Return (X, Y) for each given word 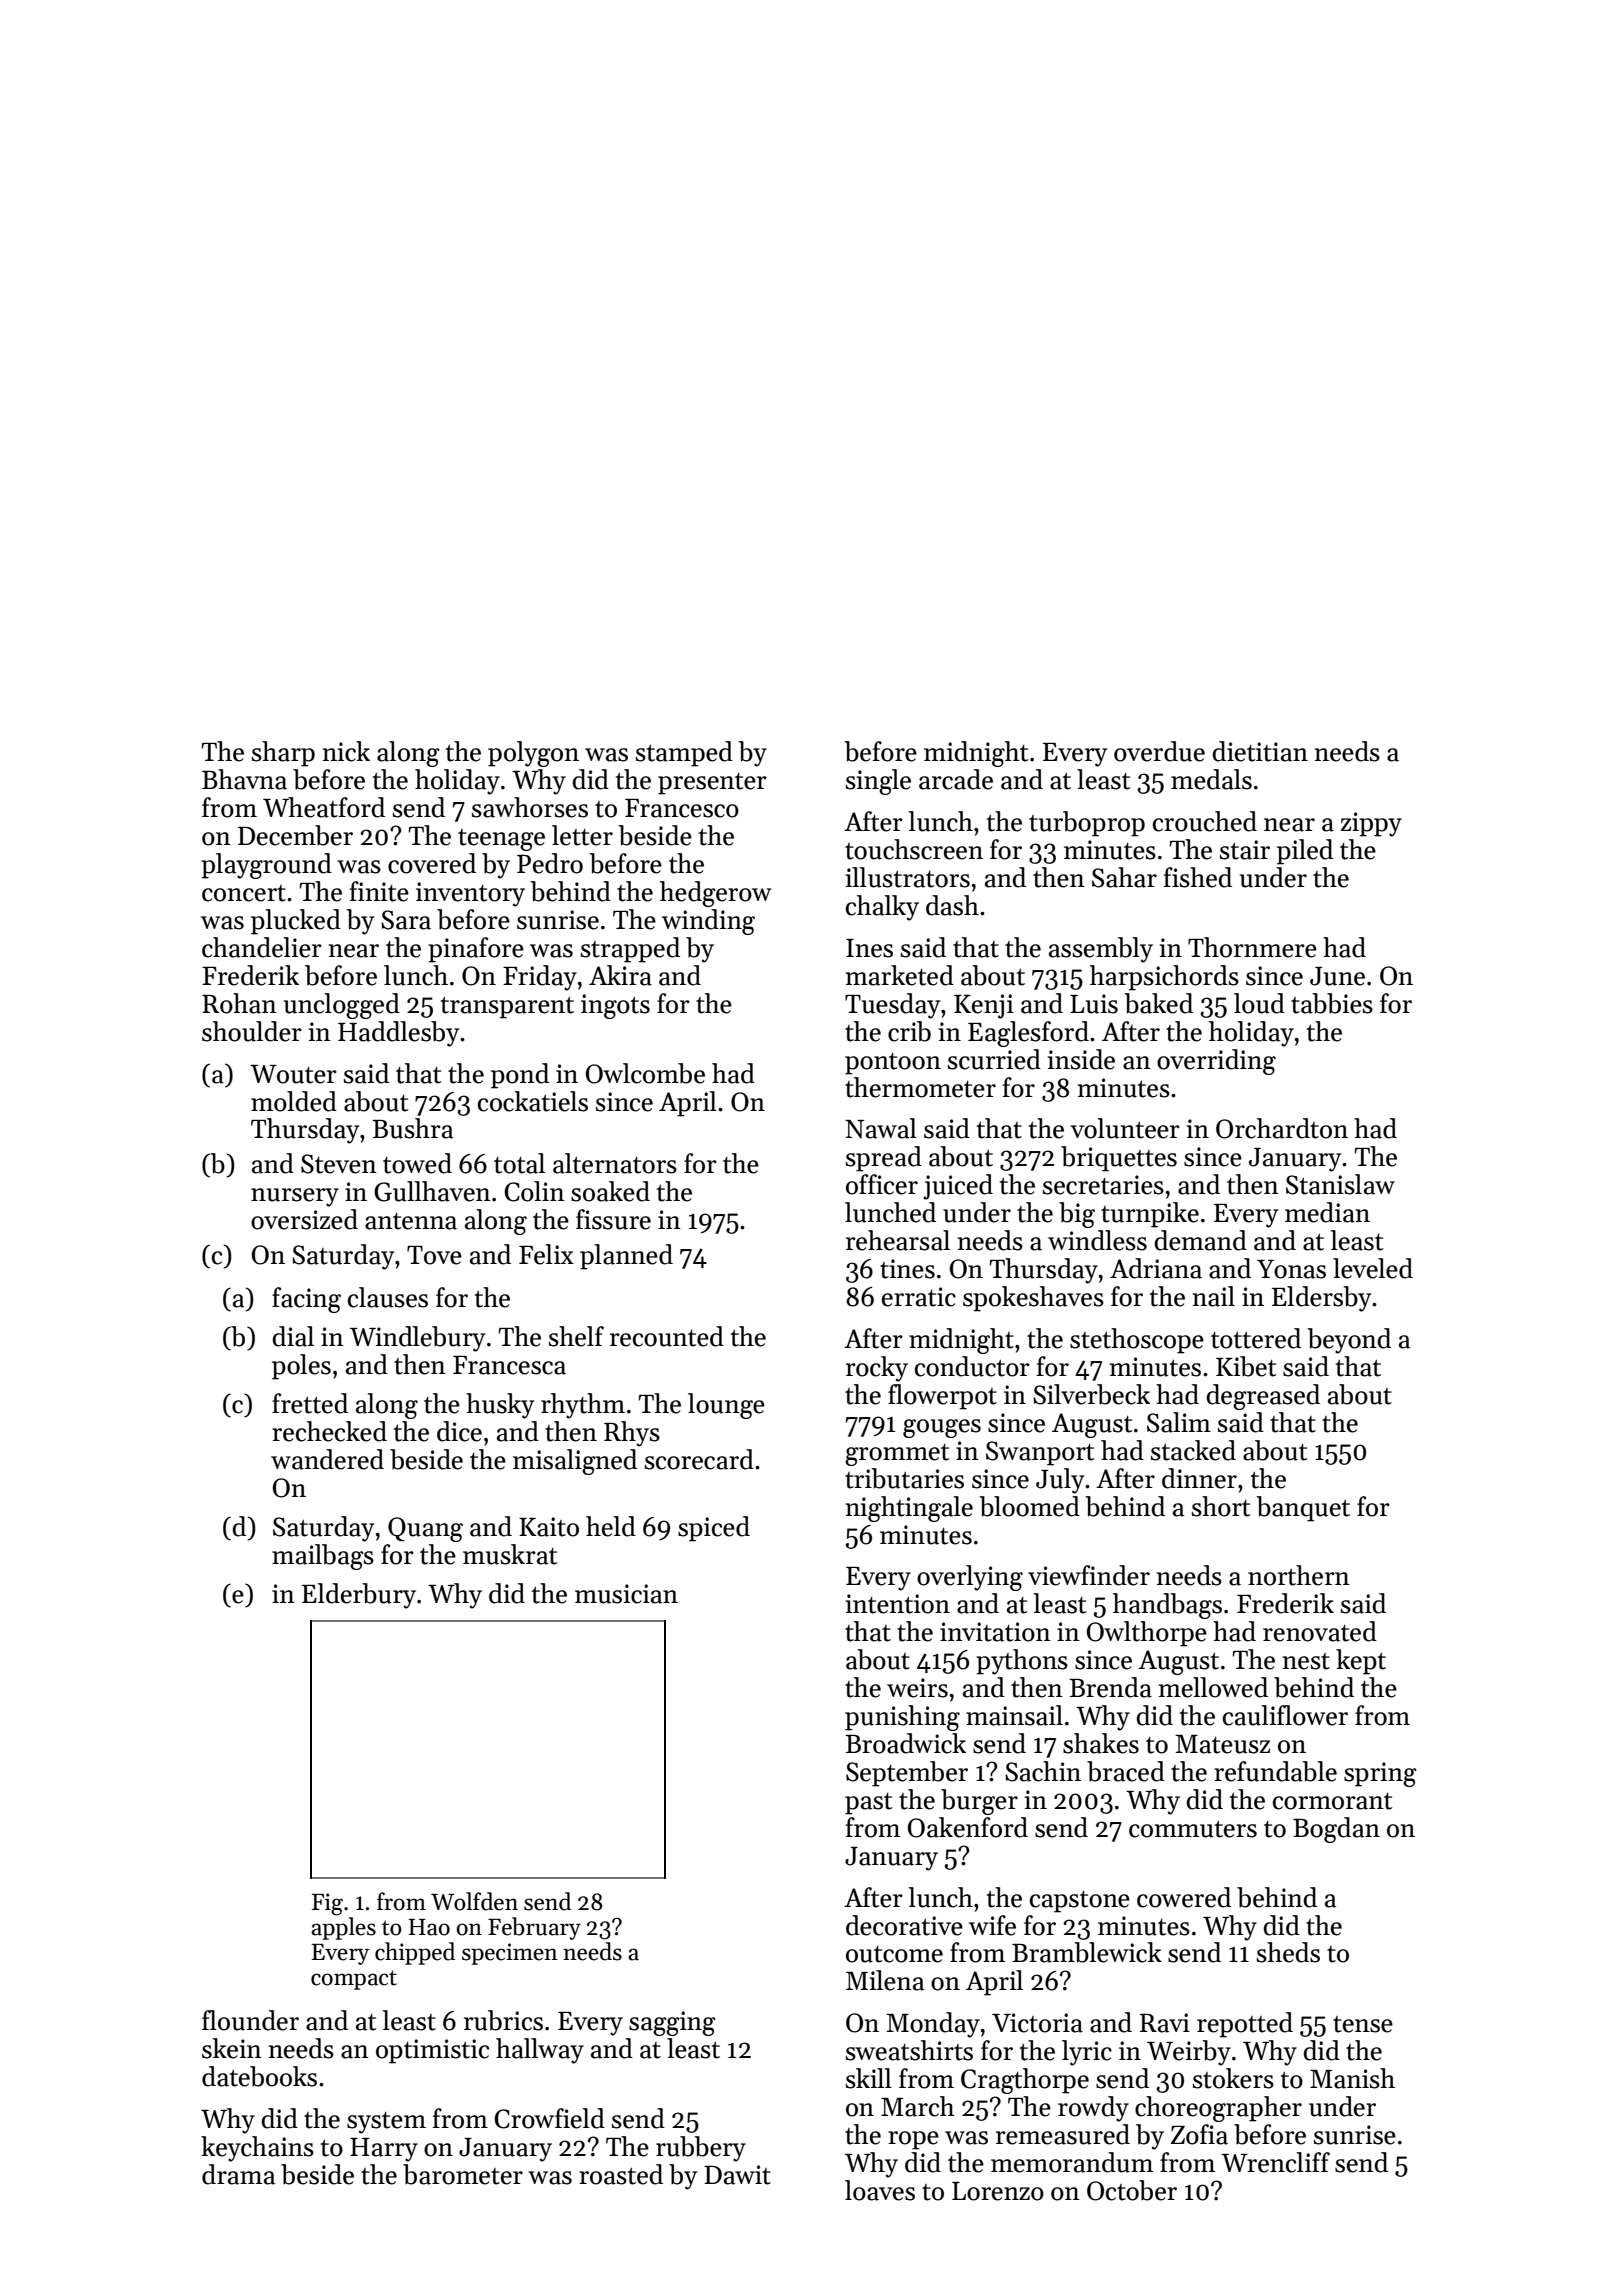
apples (343, 1928)
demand (1200, 1240)
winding (708, 922)
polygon (533, 754)
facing (306, 1300)
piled (1305, 852)
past (868, 1804)
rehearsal (898, 1240)
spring (1380, 1774)
